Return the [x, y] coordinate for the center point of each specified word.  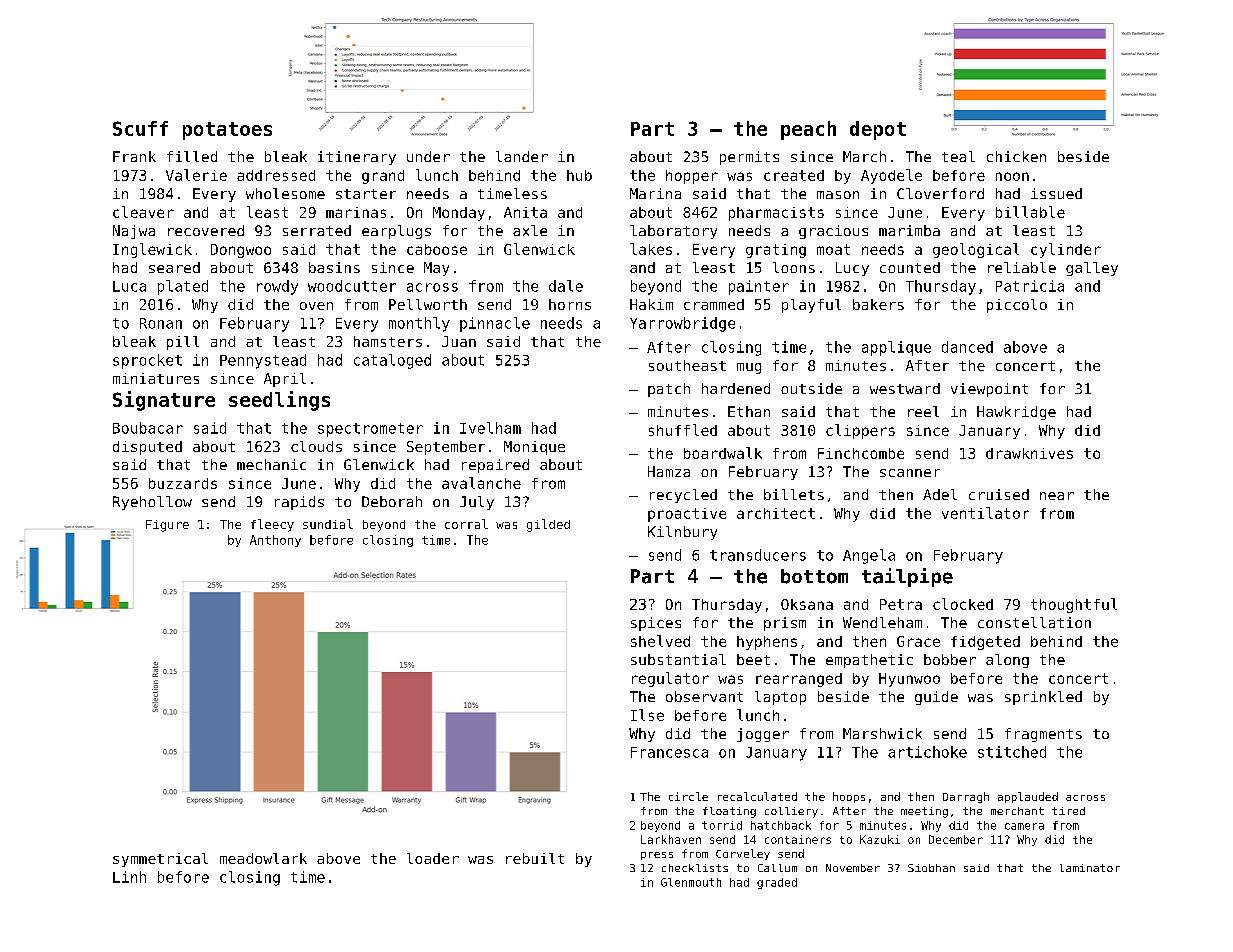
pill [183, 343]
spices [656, 624]
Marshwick [882, 733]
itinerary [357, 158]
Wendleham [882, 622]
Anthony [275, 541]
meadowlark [263, 858]
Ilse [647, 715]
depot [878, 130]
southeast [687, 365]
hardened [736, 388]
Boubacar [148, 428]
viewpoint [989, 390]
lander [522, 156]
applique [896, 348]
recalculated [757, 796]
